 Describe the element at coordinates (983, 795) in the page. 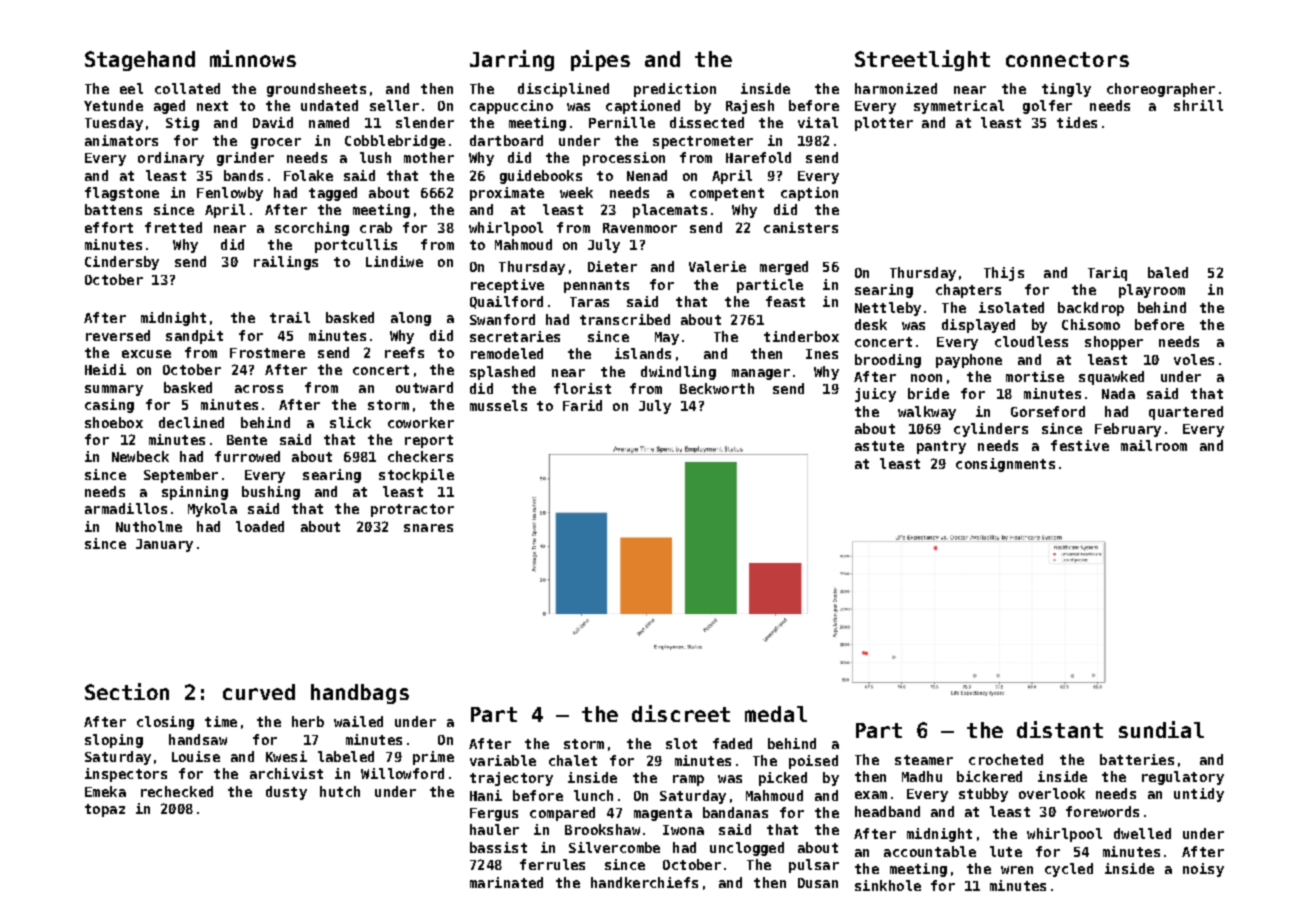

I see `stubby` at that location.
